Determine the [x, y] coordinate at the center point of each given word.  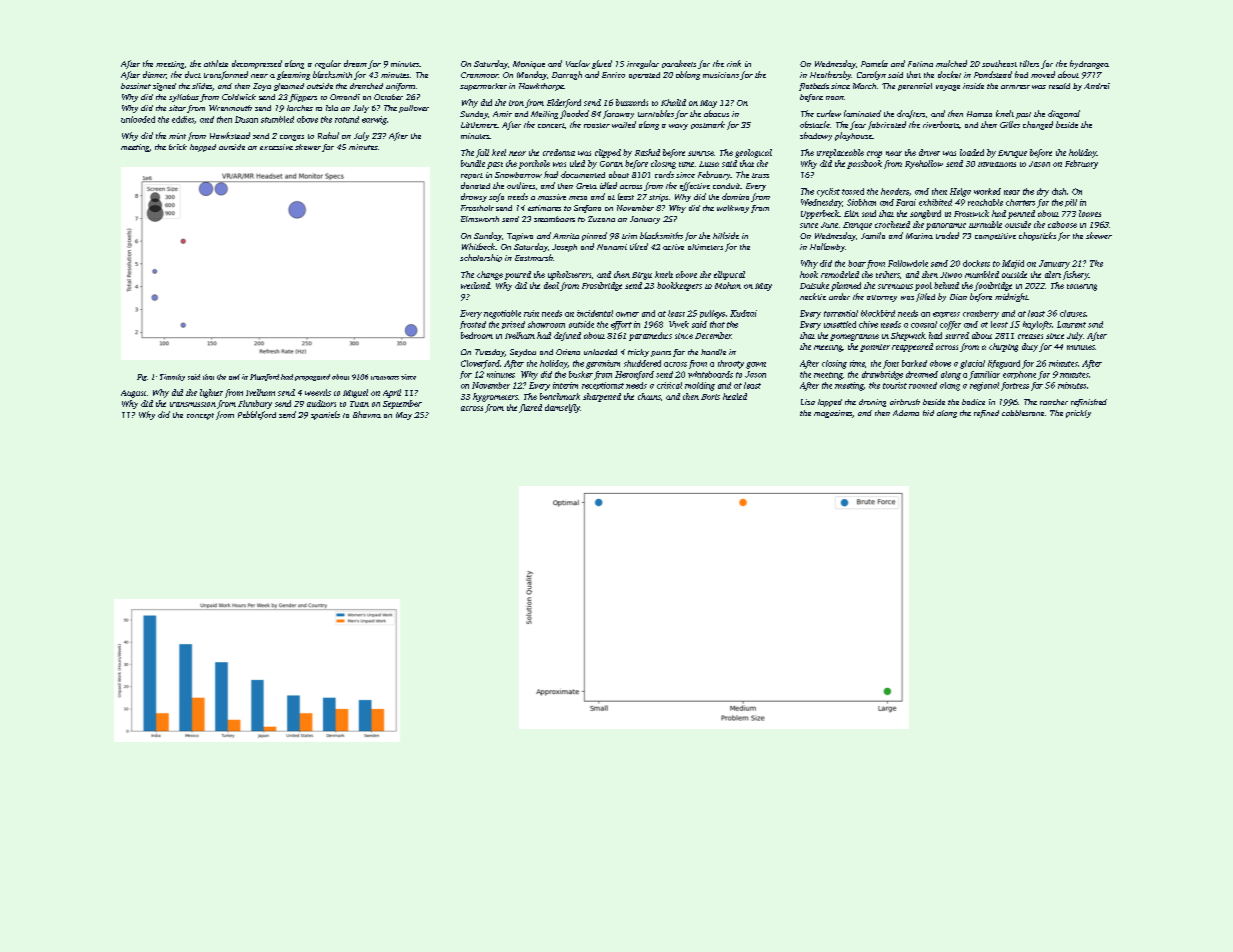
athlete [216, 63]
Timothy [172, 377]
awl [234, 377]
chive [868, 324]
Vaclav [578, 63]
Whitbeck [478, 246]
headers [895, 191]
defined [567, 336]
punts [661, 354]
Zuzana [601, 219]
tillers [1029, 63]
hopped [203, 148]
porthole [534, 164]
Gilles [1010, 124]
